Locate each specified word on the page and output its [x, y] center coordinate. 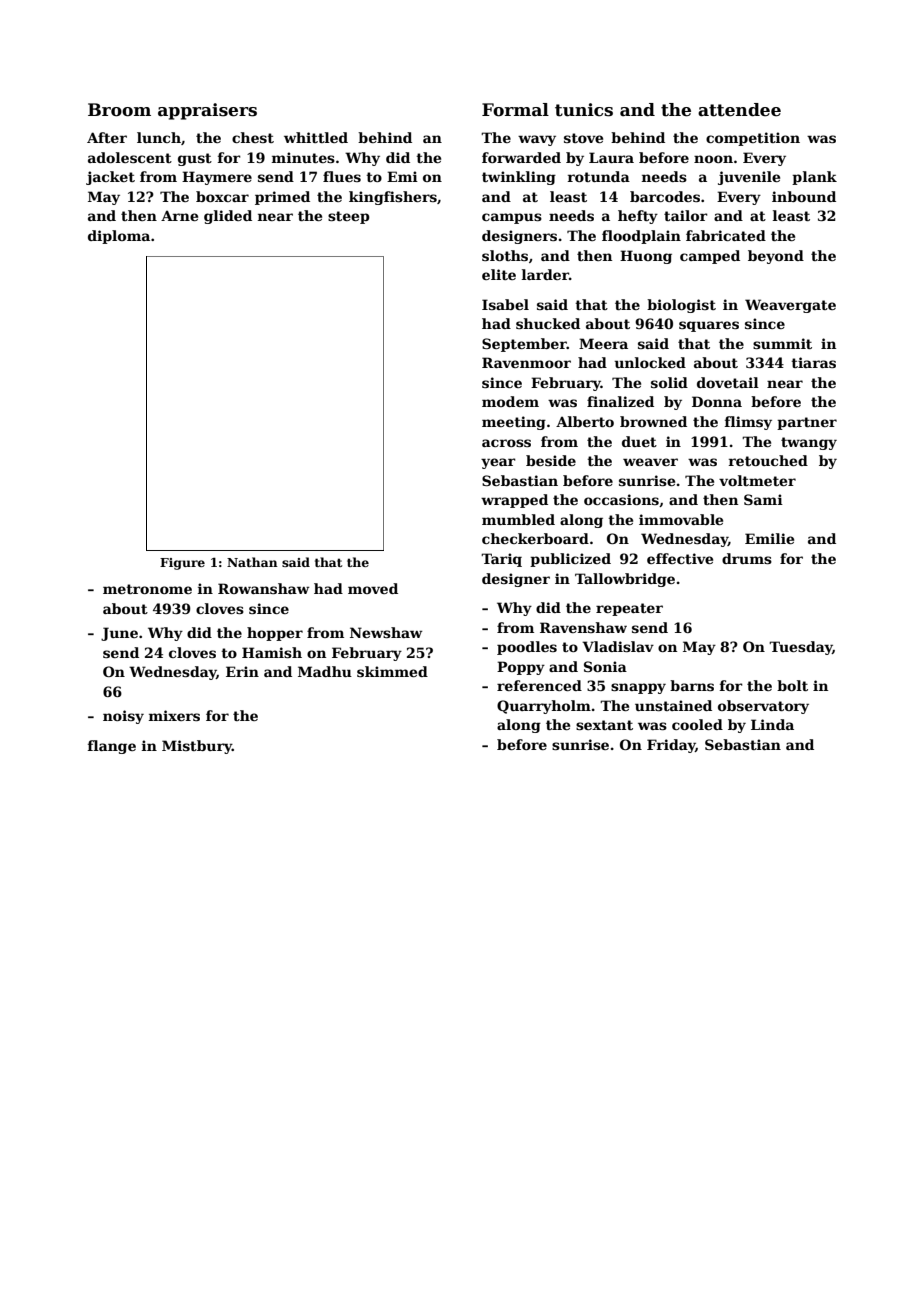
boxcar [222, 196]
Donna [717, 401]
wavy [537, 140]
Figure [182, 564]
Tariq [501, 560]
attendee [739, 110]
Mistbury [197, 747]
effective [680, 558]
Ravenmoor [526, 362]
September [524, 345]
